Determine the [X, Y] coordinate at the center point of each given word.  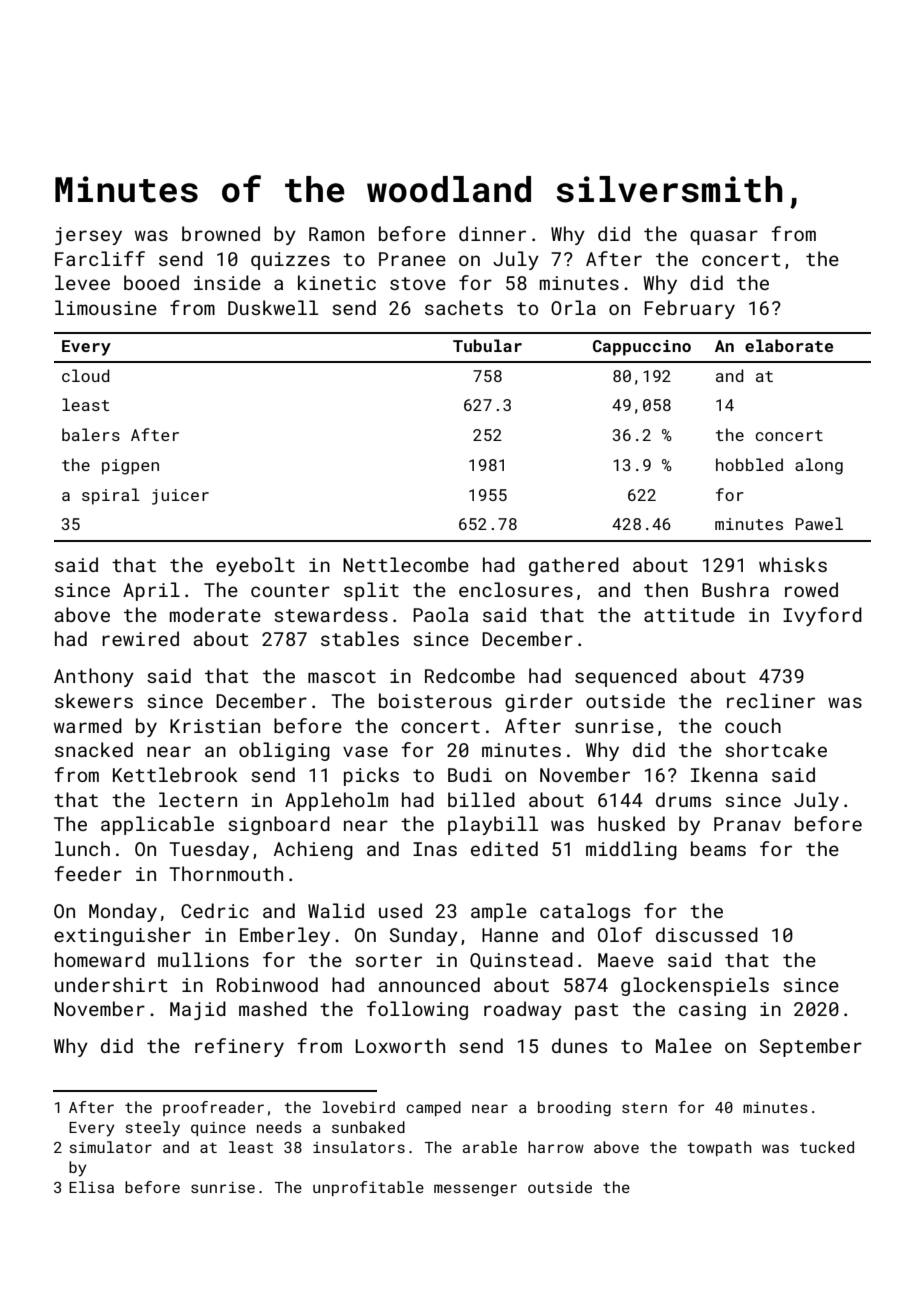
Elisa [91, 1187]
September [811, 1047]
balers [91, 434]
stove [418, 283]
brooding [574, 1108]
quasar [724, 237]
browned [221, 233]
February [689, 309]
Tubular [487, 345]
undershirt [111, 984]
